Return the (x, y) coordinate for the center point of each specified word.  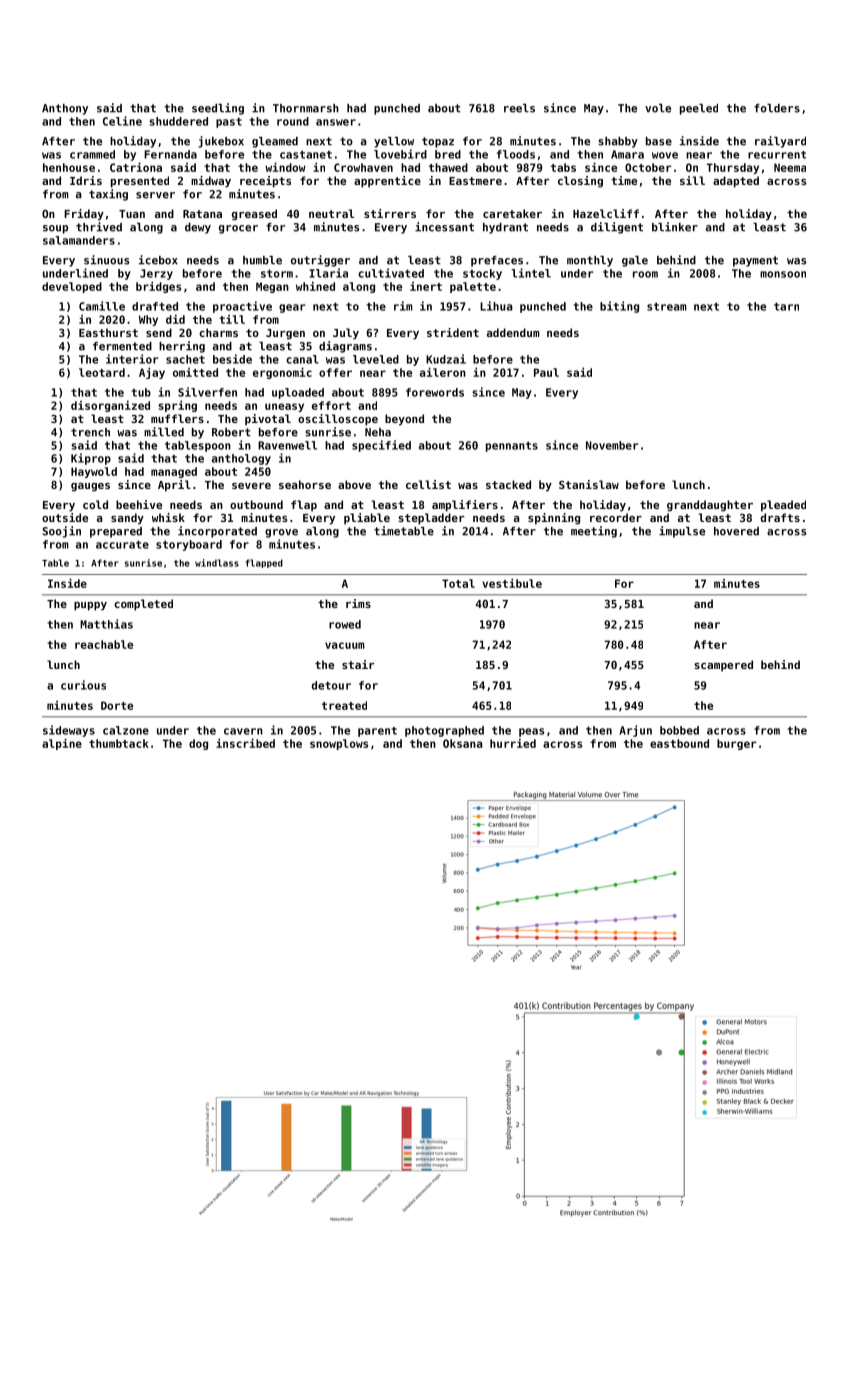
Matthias (106, 624)
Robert (231, 432)
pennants (512, 446)
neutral (331, 213)
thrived (99, 227)
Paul (546, 372)
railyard (780, 142)
